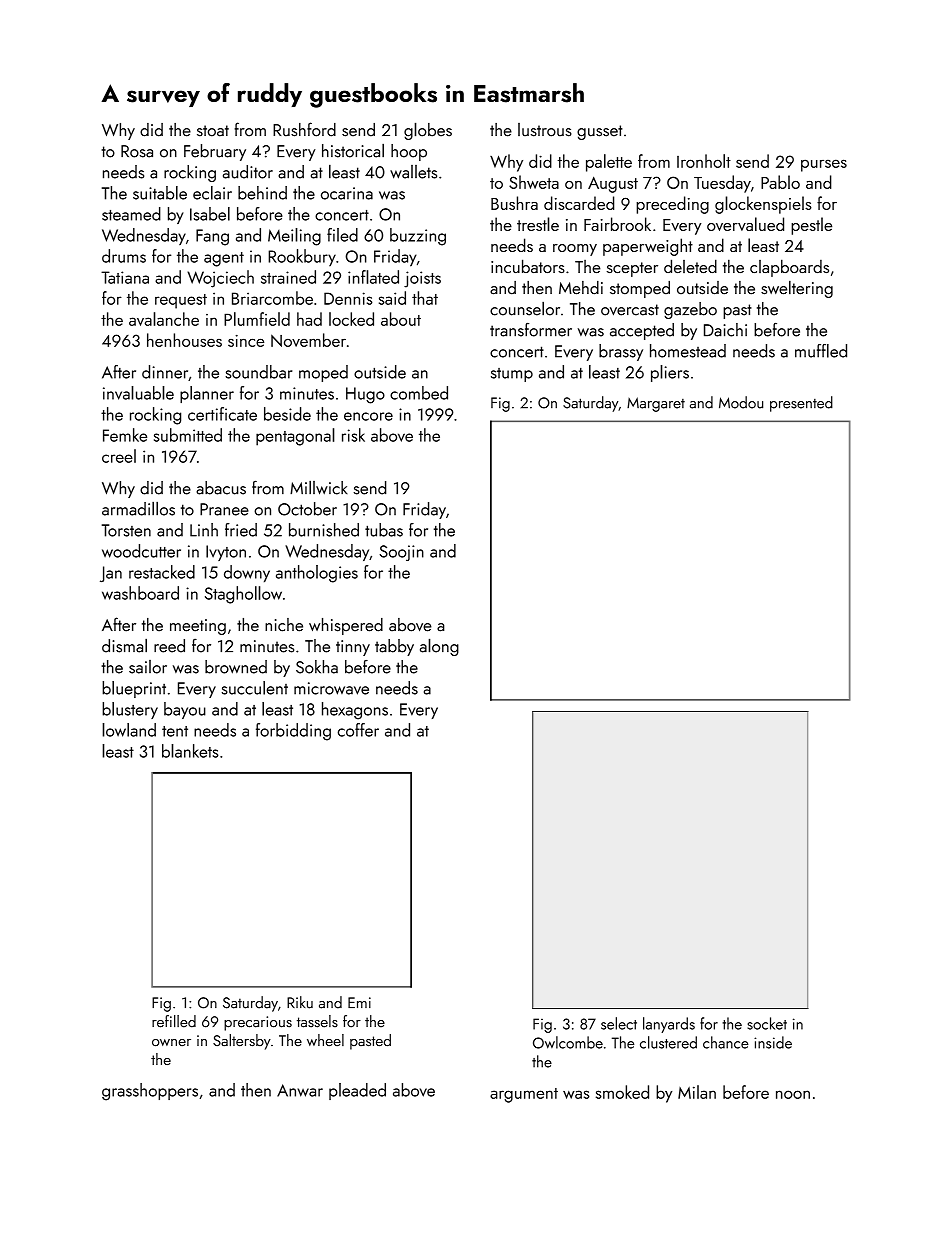  Describe the element at coordinates (524, 1095) in the screenshot. I see `argument` at that location.
